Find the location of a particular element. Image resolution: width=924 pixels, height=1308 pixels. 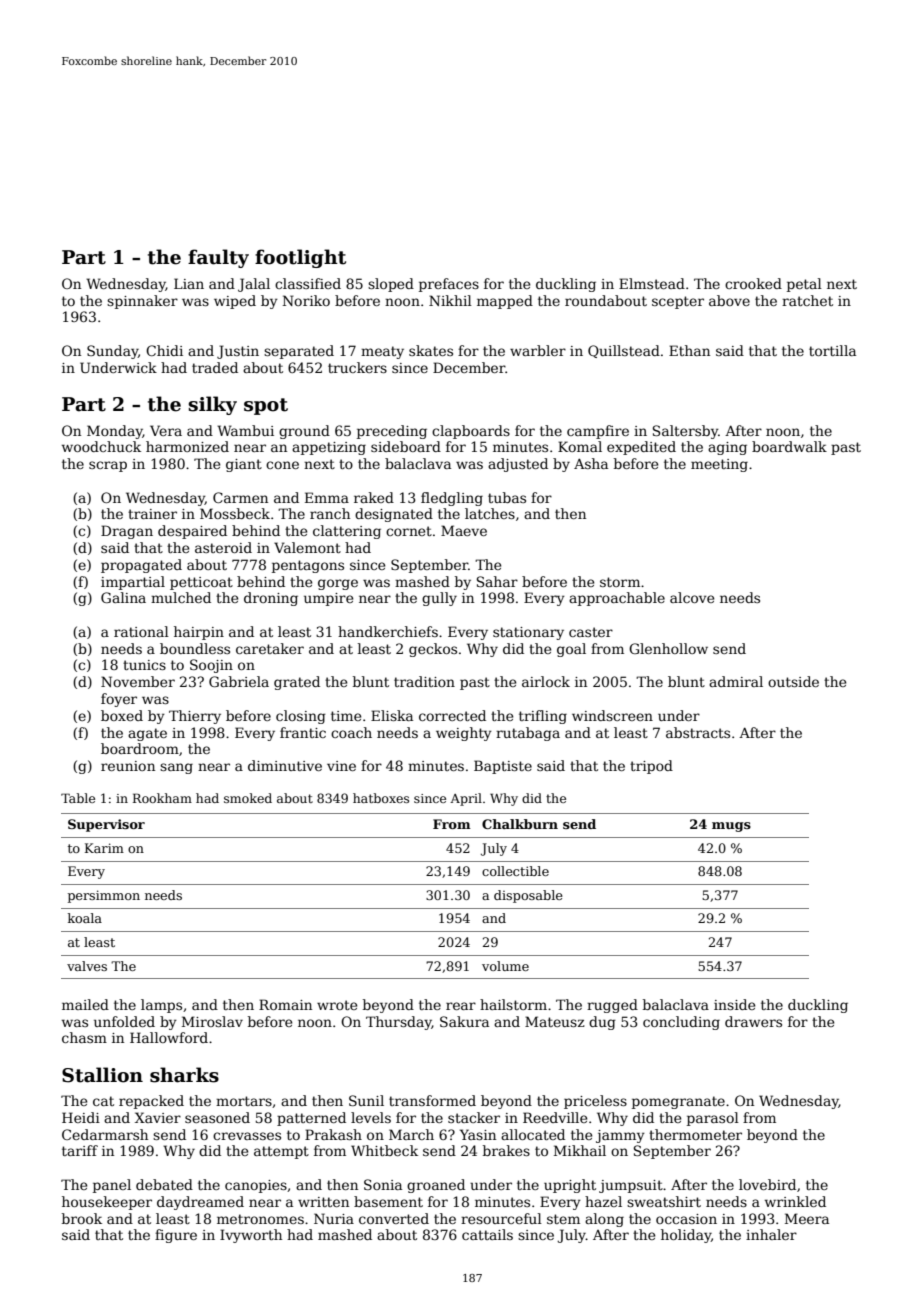

hatboxes is located at coordinates (381, 798).
